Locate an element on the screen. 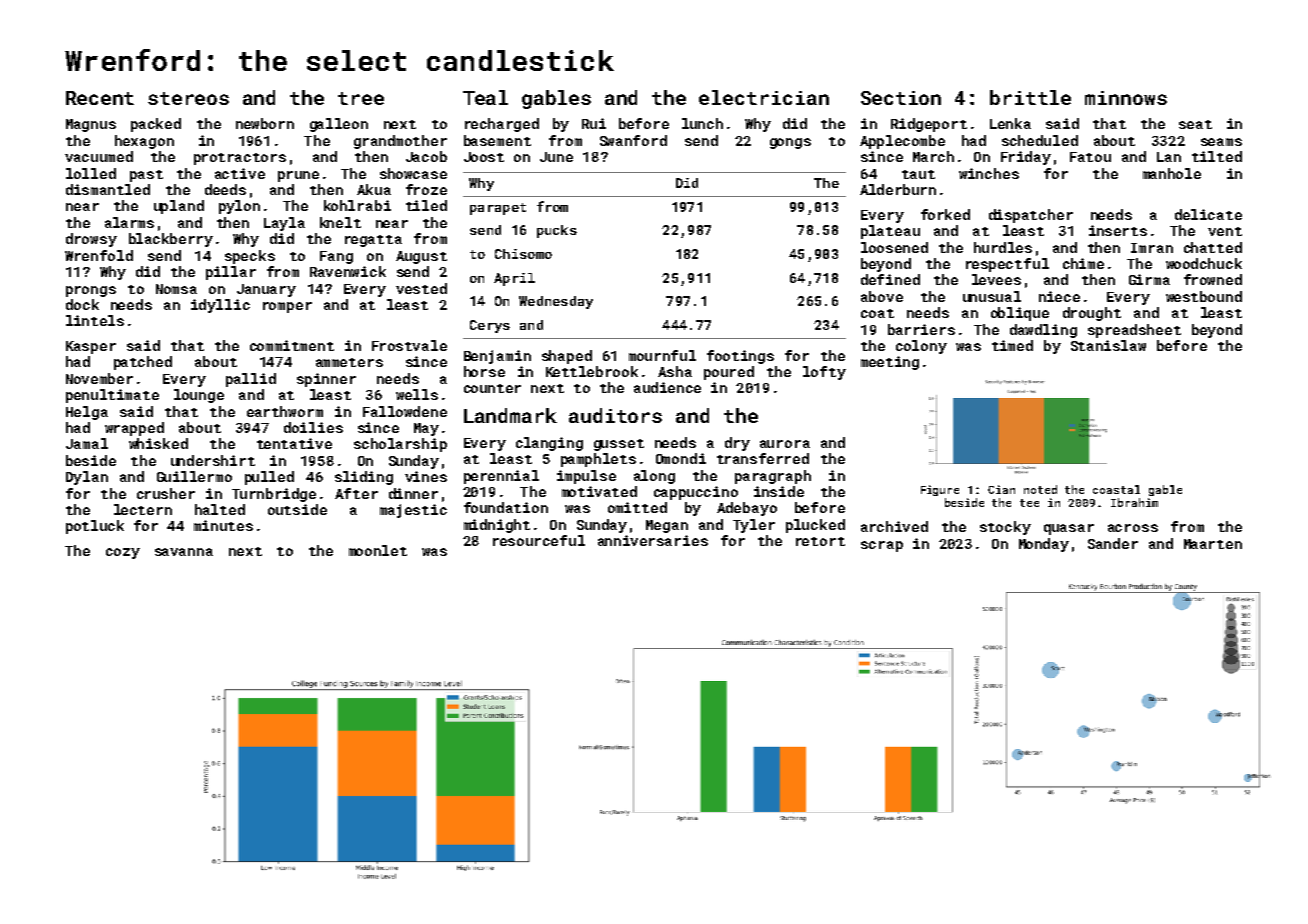 This screenshot has height=924, width=1308. pillar is located at coordinates (231, 273).
